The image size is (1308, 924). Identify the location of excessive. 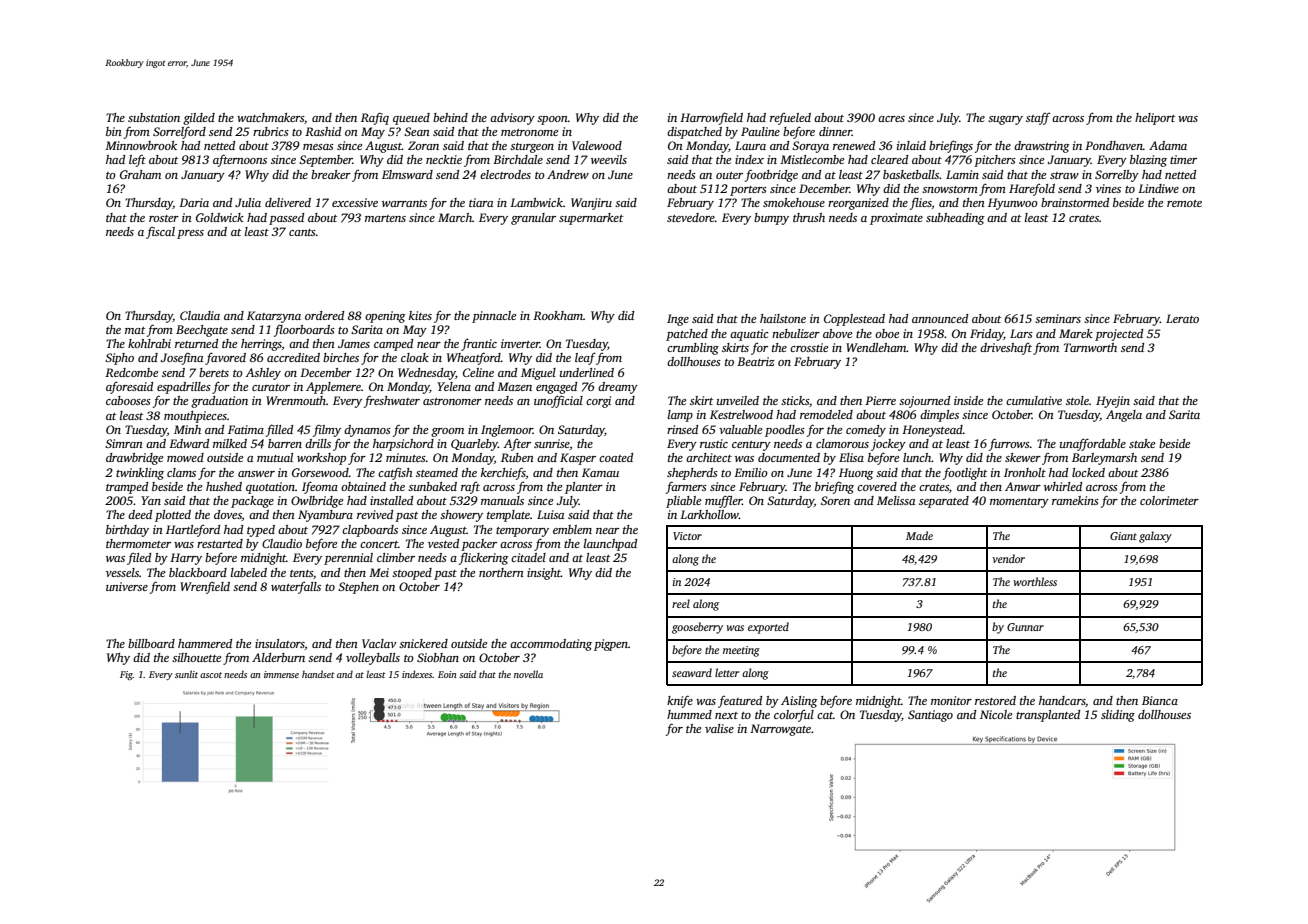
(355, 202).
